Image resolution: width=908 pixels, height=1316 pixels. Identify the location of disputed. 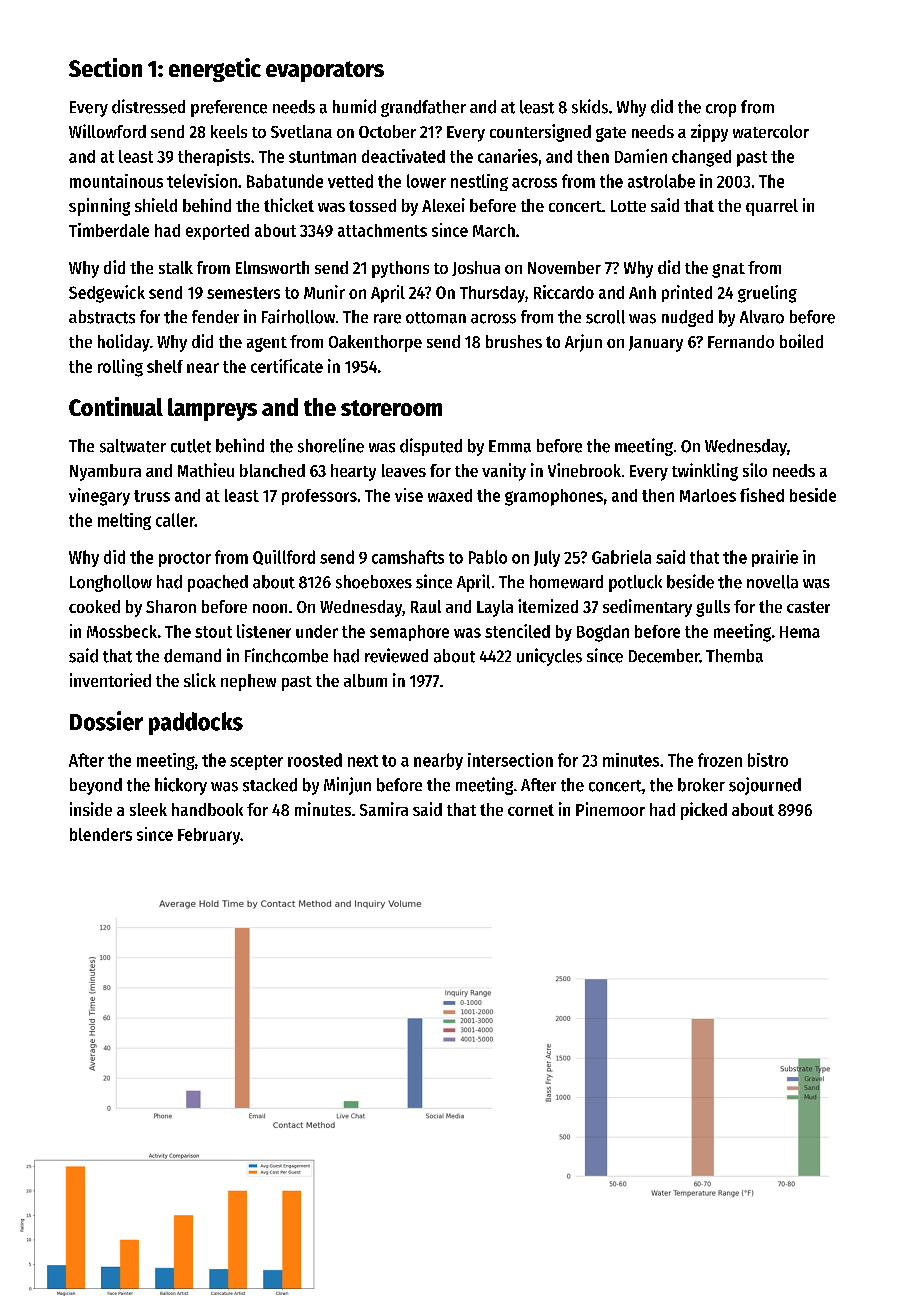
(431, 447).
